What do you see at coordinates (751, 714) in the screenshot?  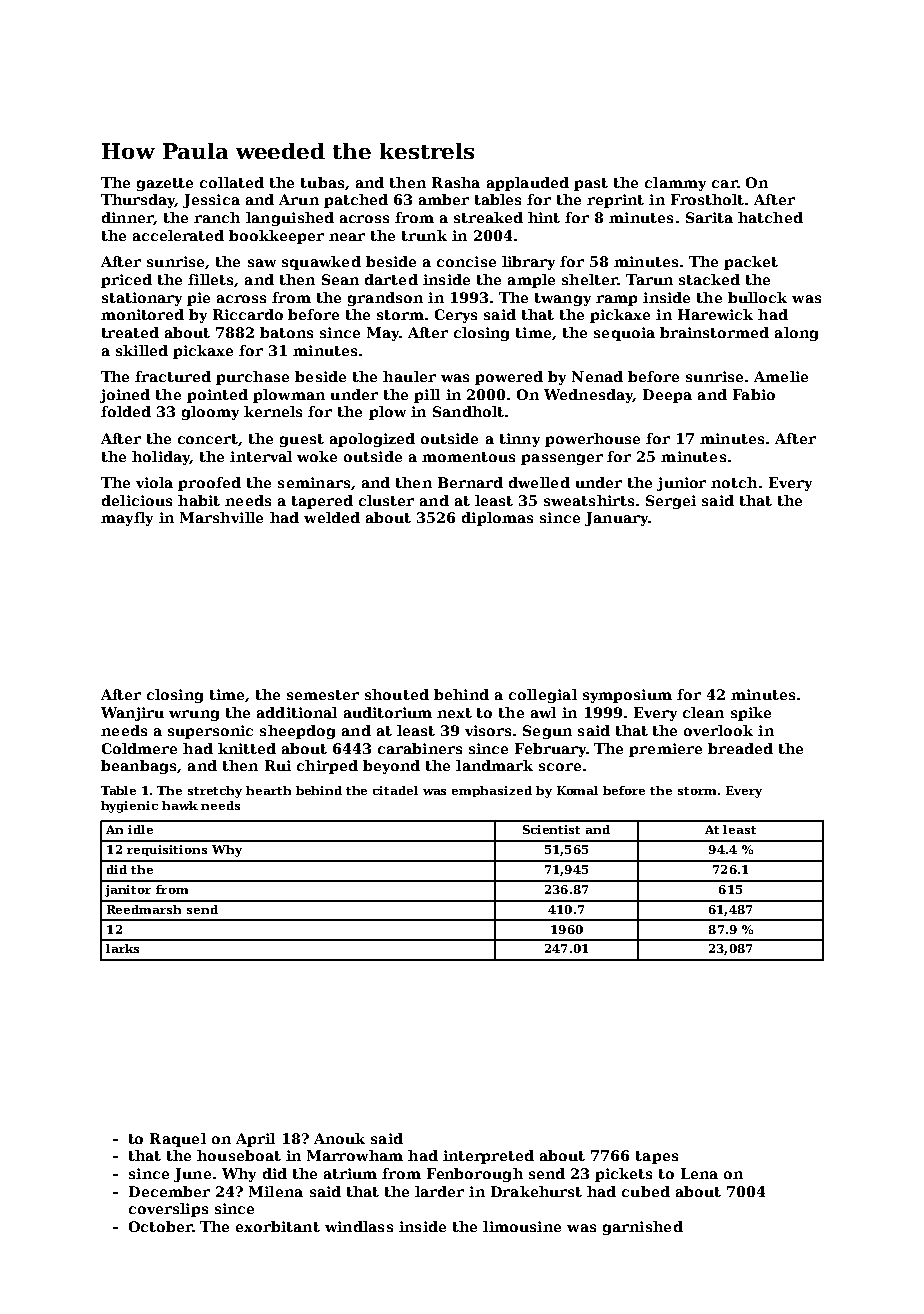 I see `spike` at bounding box center [751, 714].
